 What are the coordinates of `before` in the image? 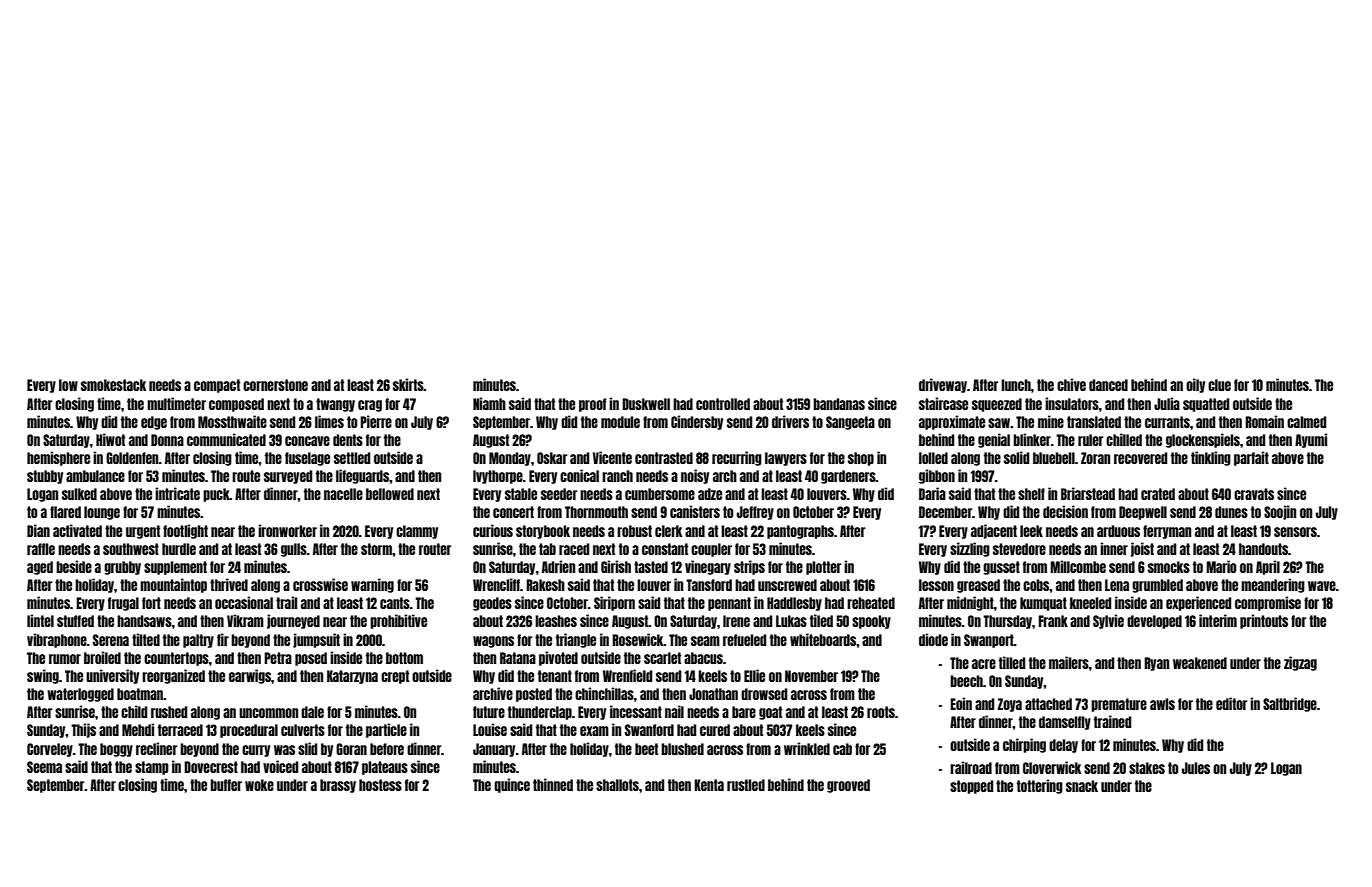 It's located at (387, 749).
